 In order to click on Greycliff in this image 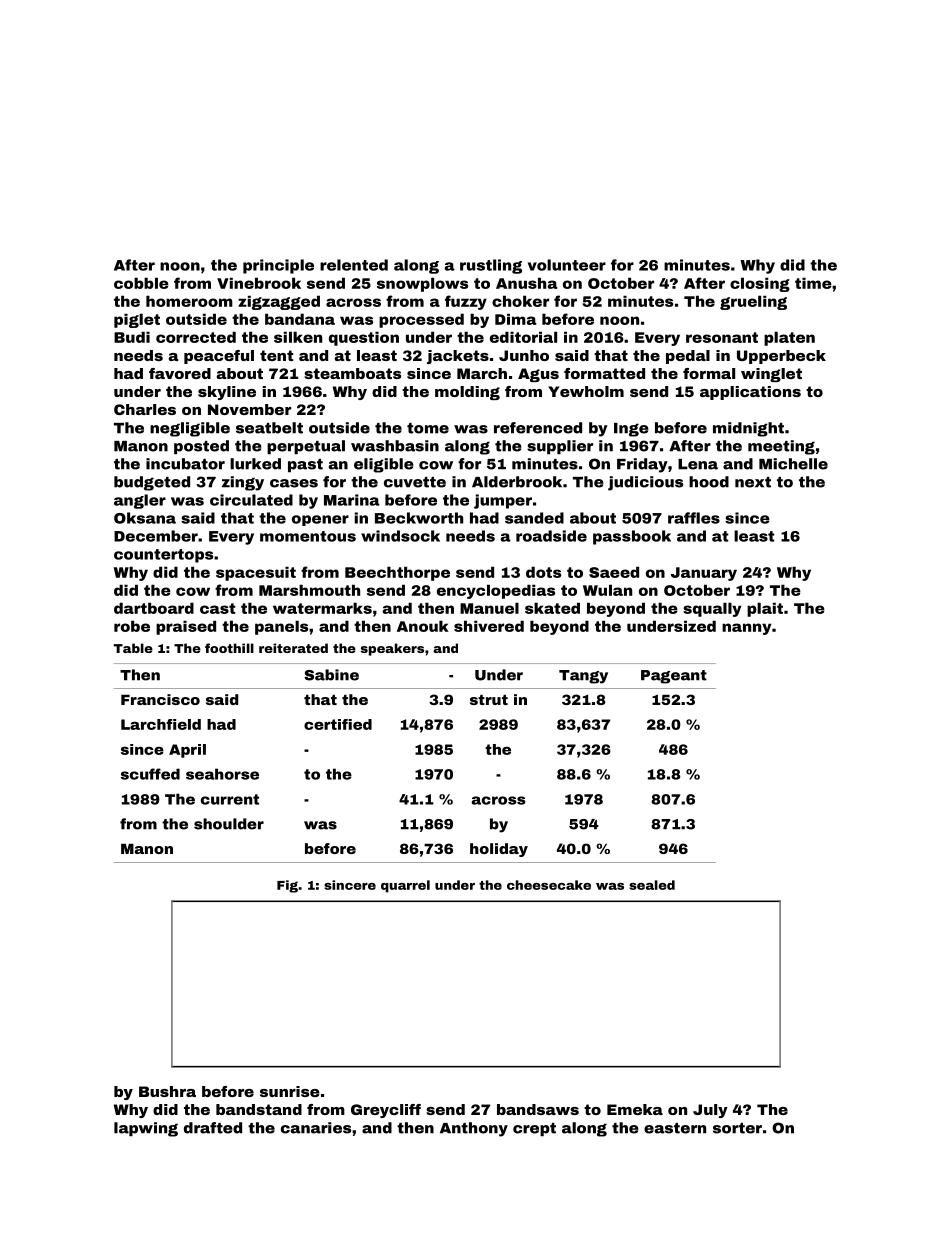, I will do `click(386, 1111)`.
